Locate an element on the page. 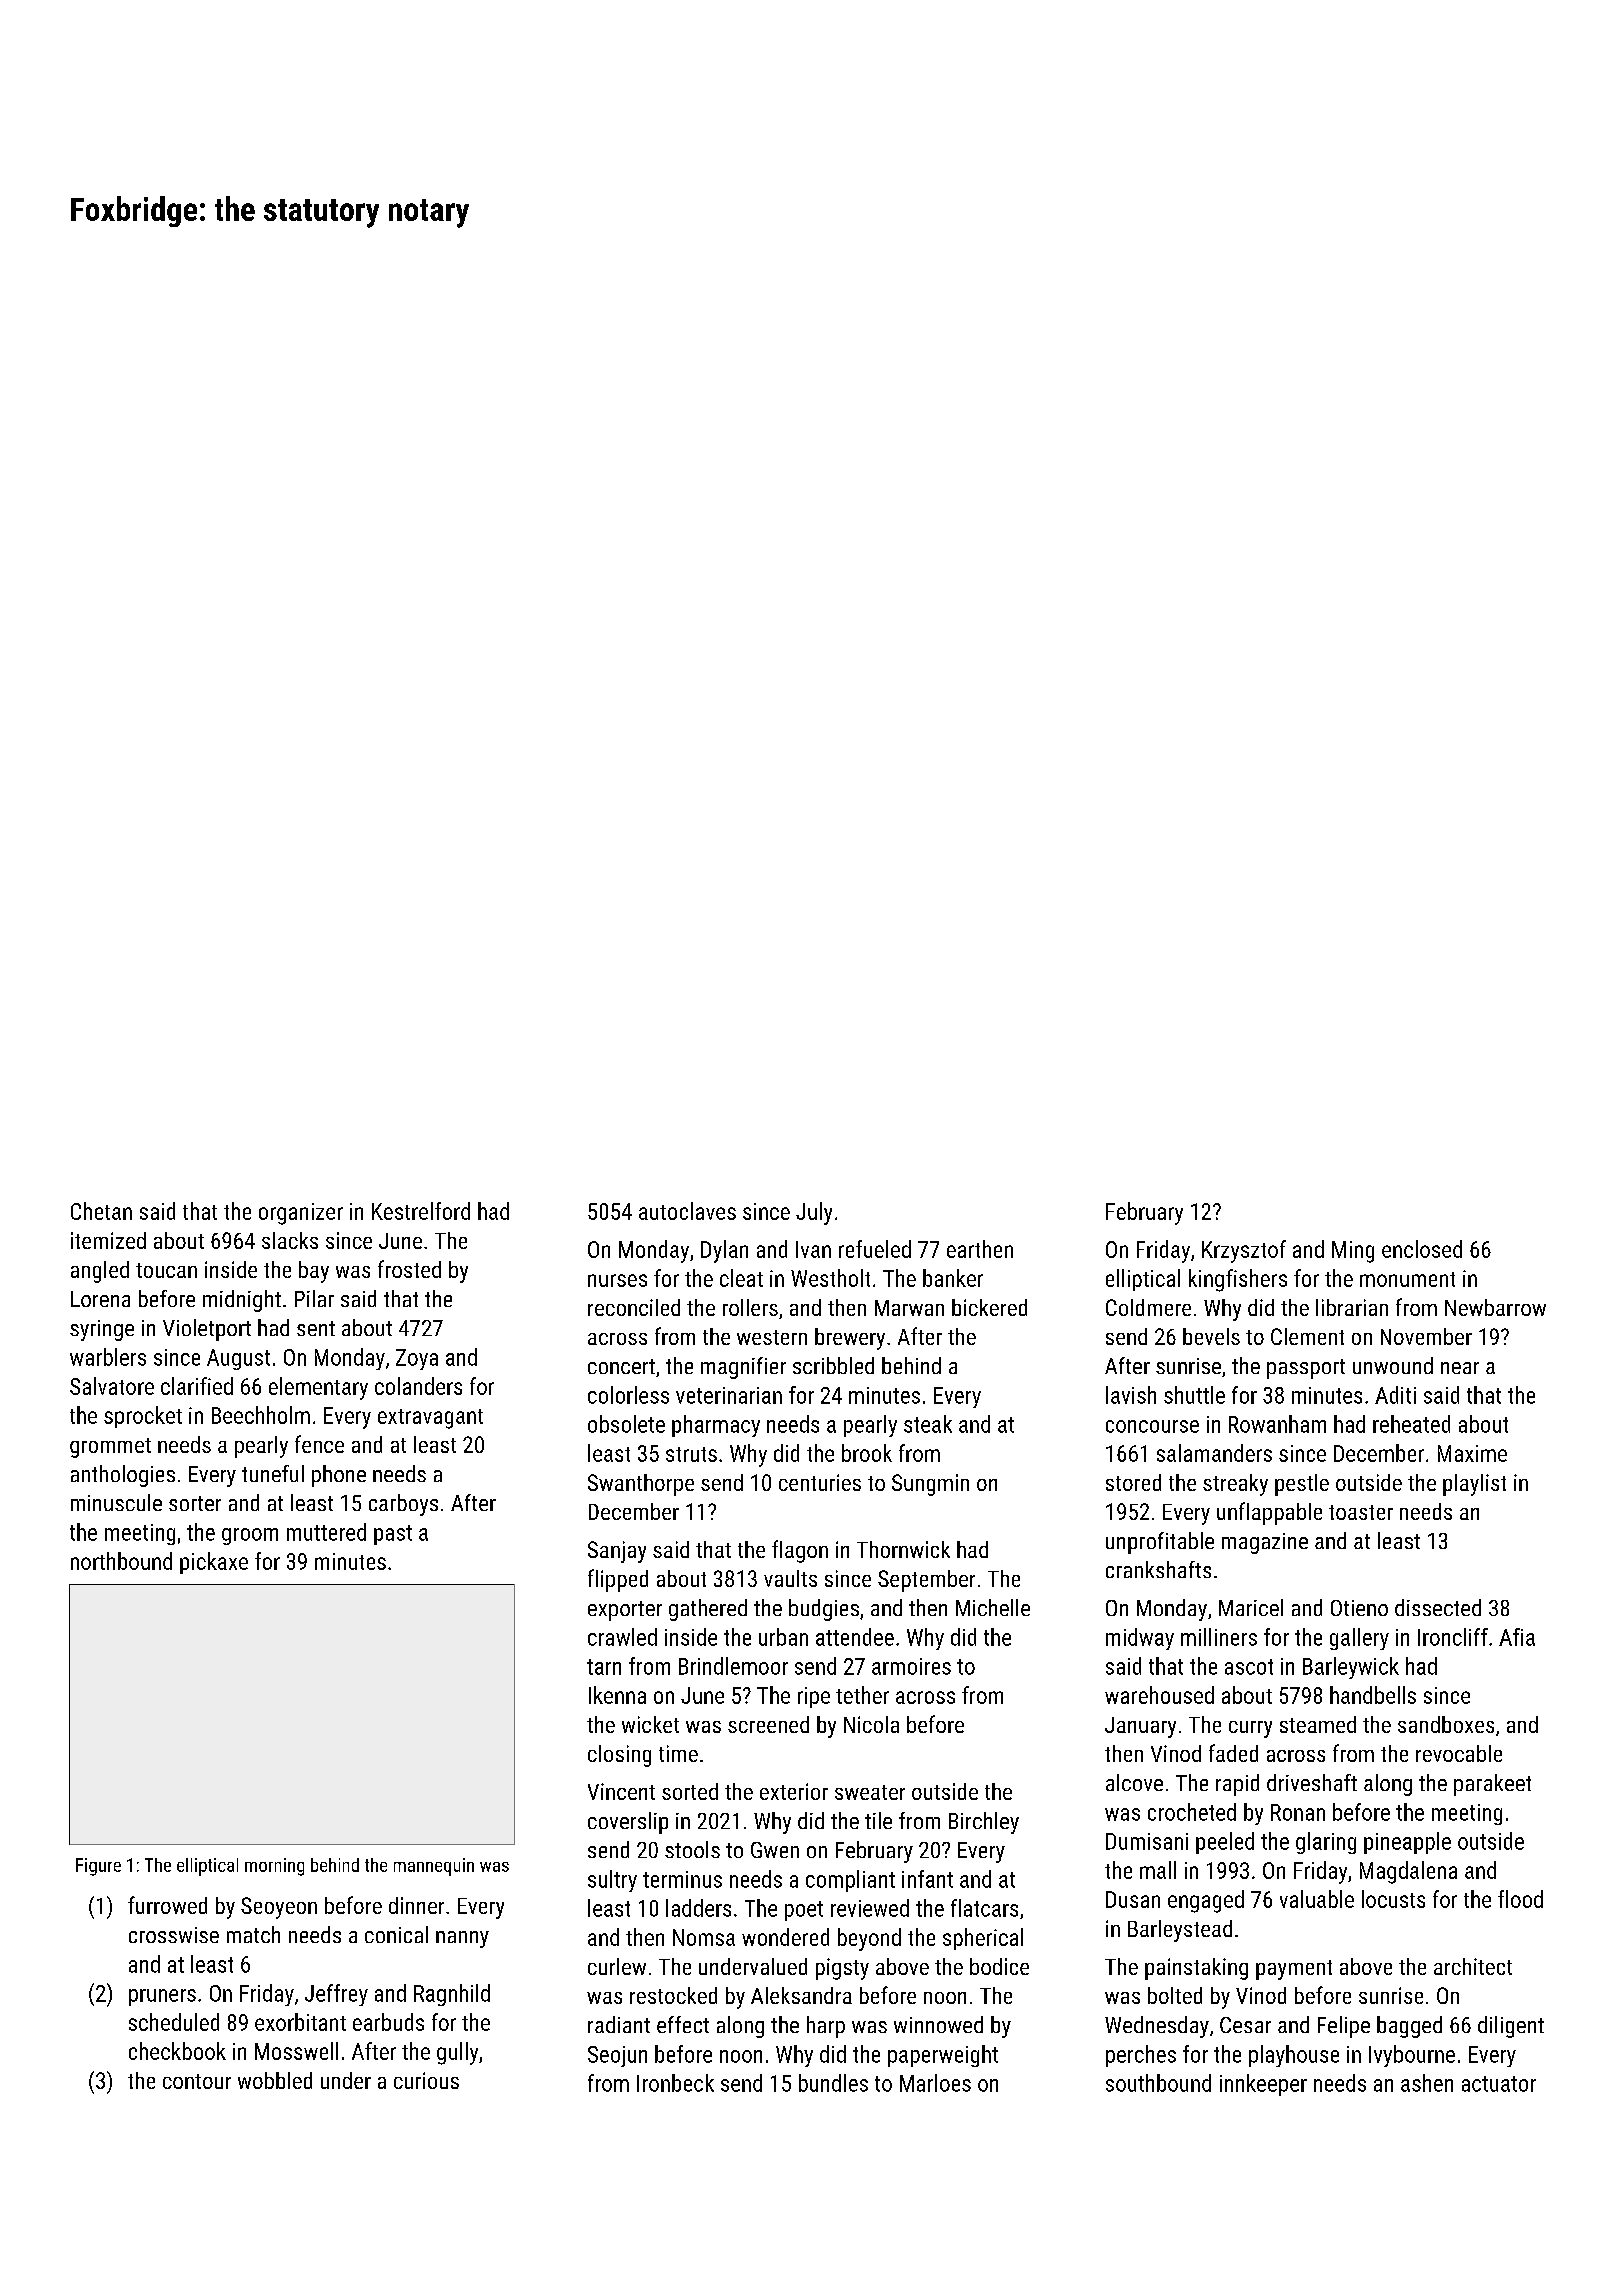 This document has height=2292, width=1620. Ronan is located at coordinates (1298, 1812).
